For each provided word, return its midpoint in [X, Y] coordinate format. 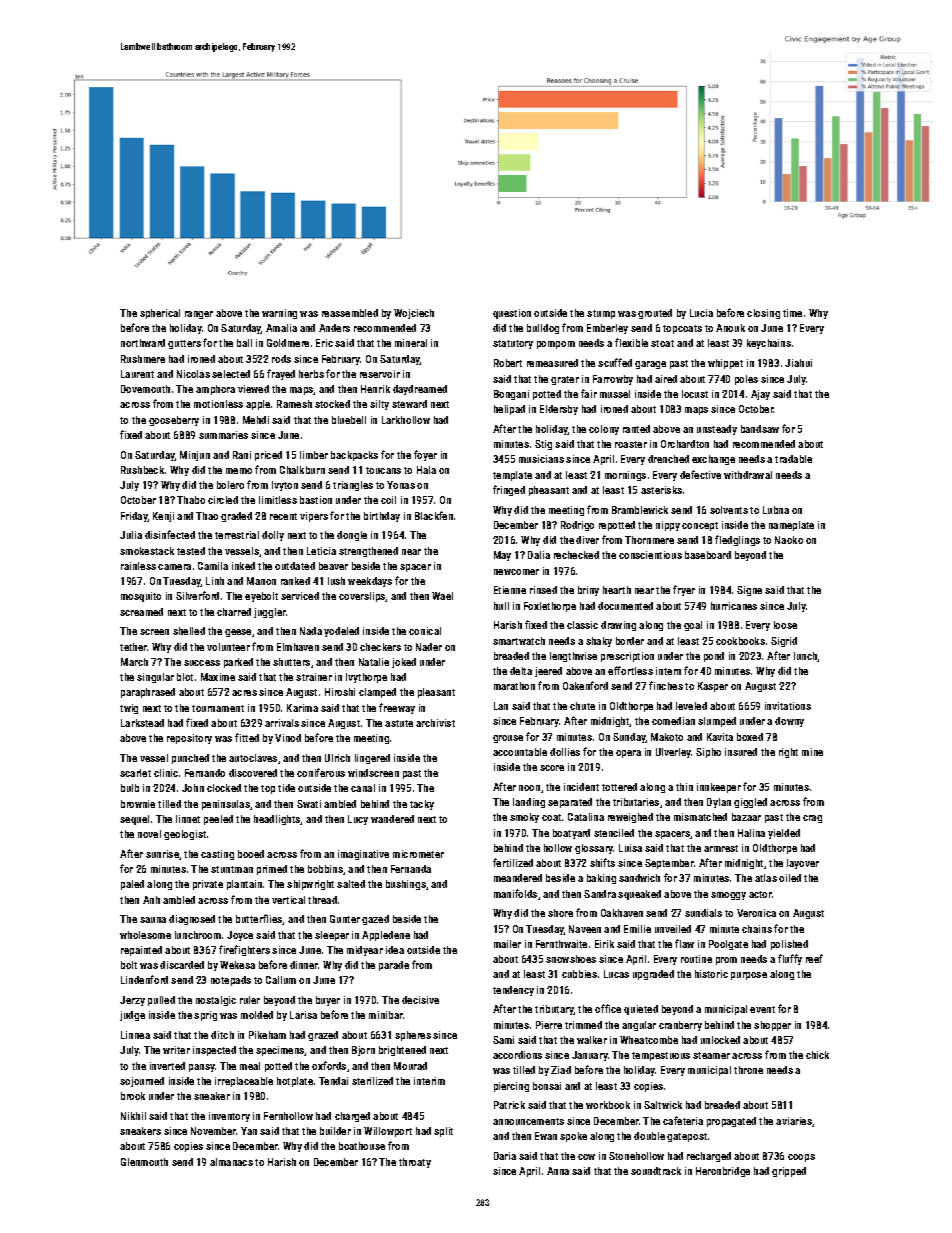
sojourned [142, 1082]
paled [132, 885]
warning [279, 314]
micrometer [418, 854]
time [792, 313]
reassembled [350, 313]
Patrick [509, 1105]
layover [803, 864]
